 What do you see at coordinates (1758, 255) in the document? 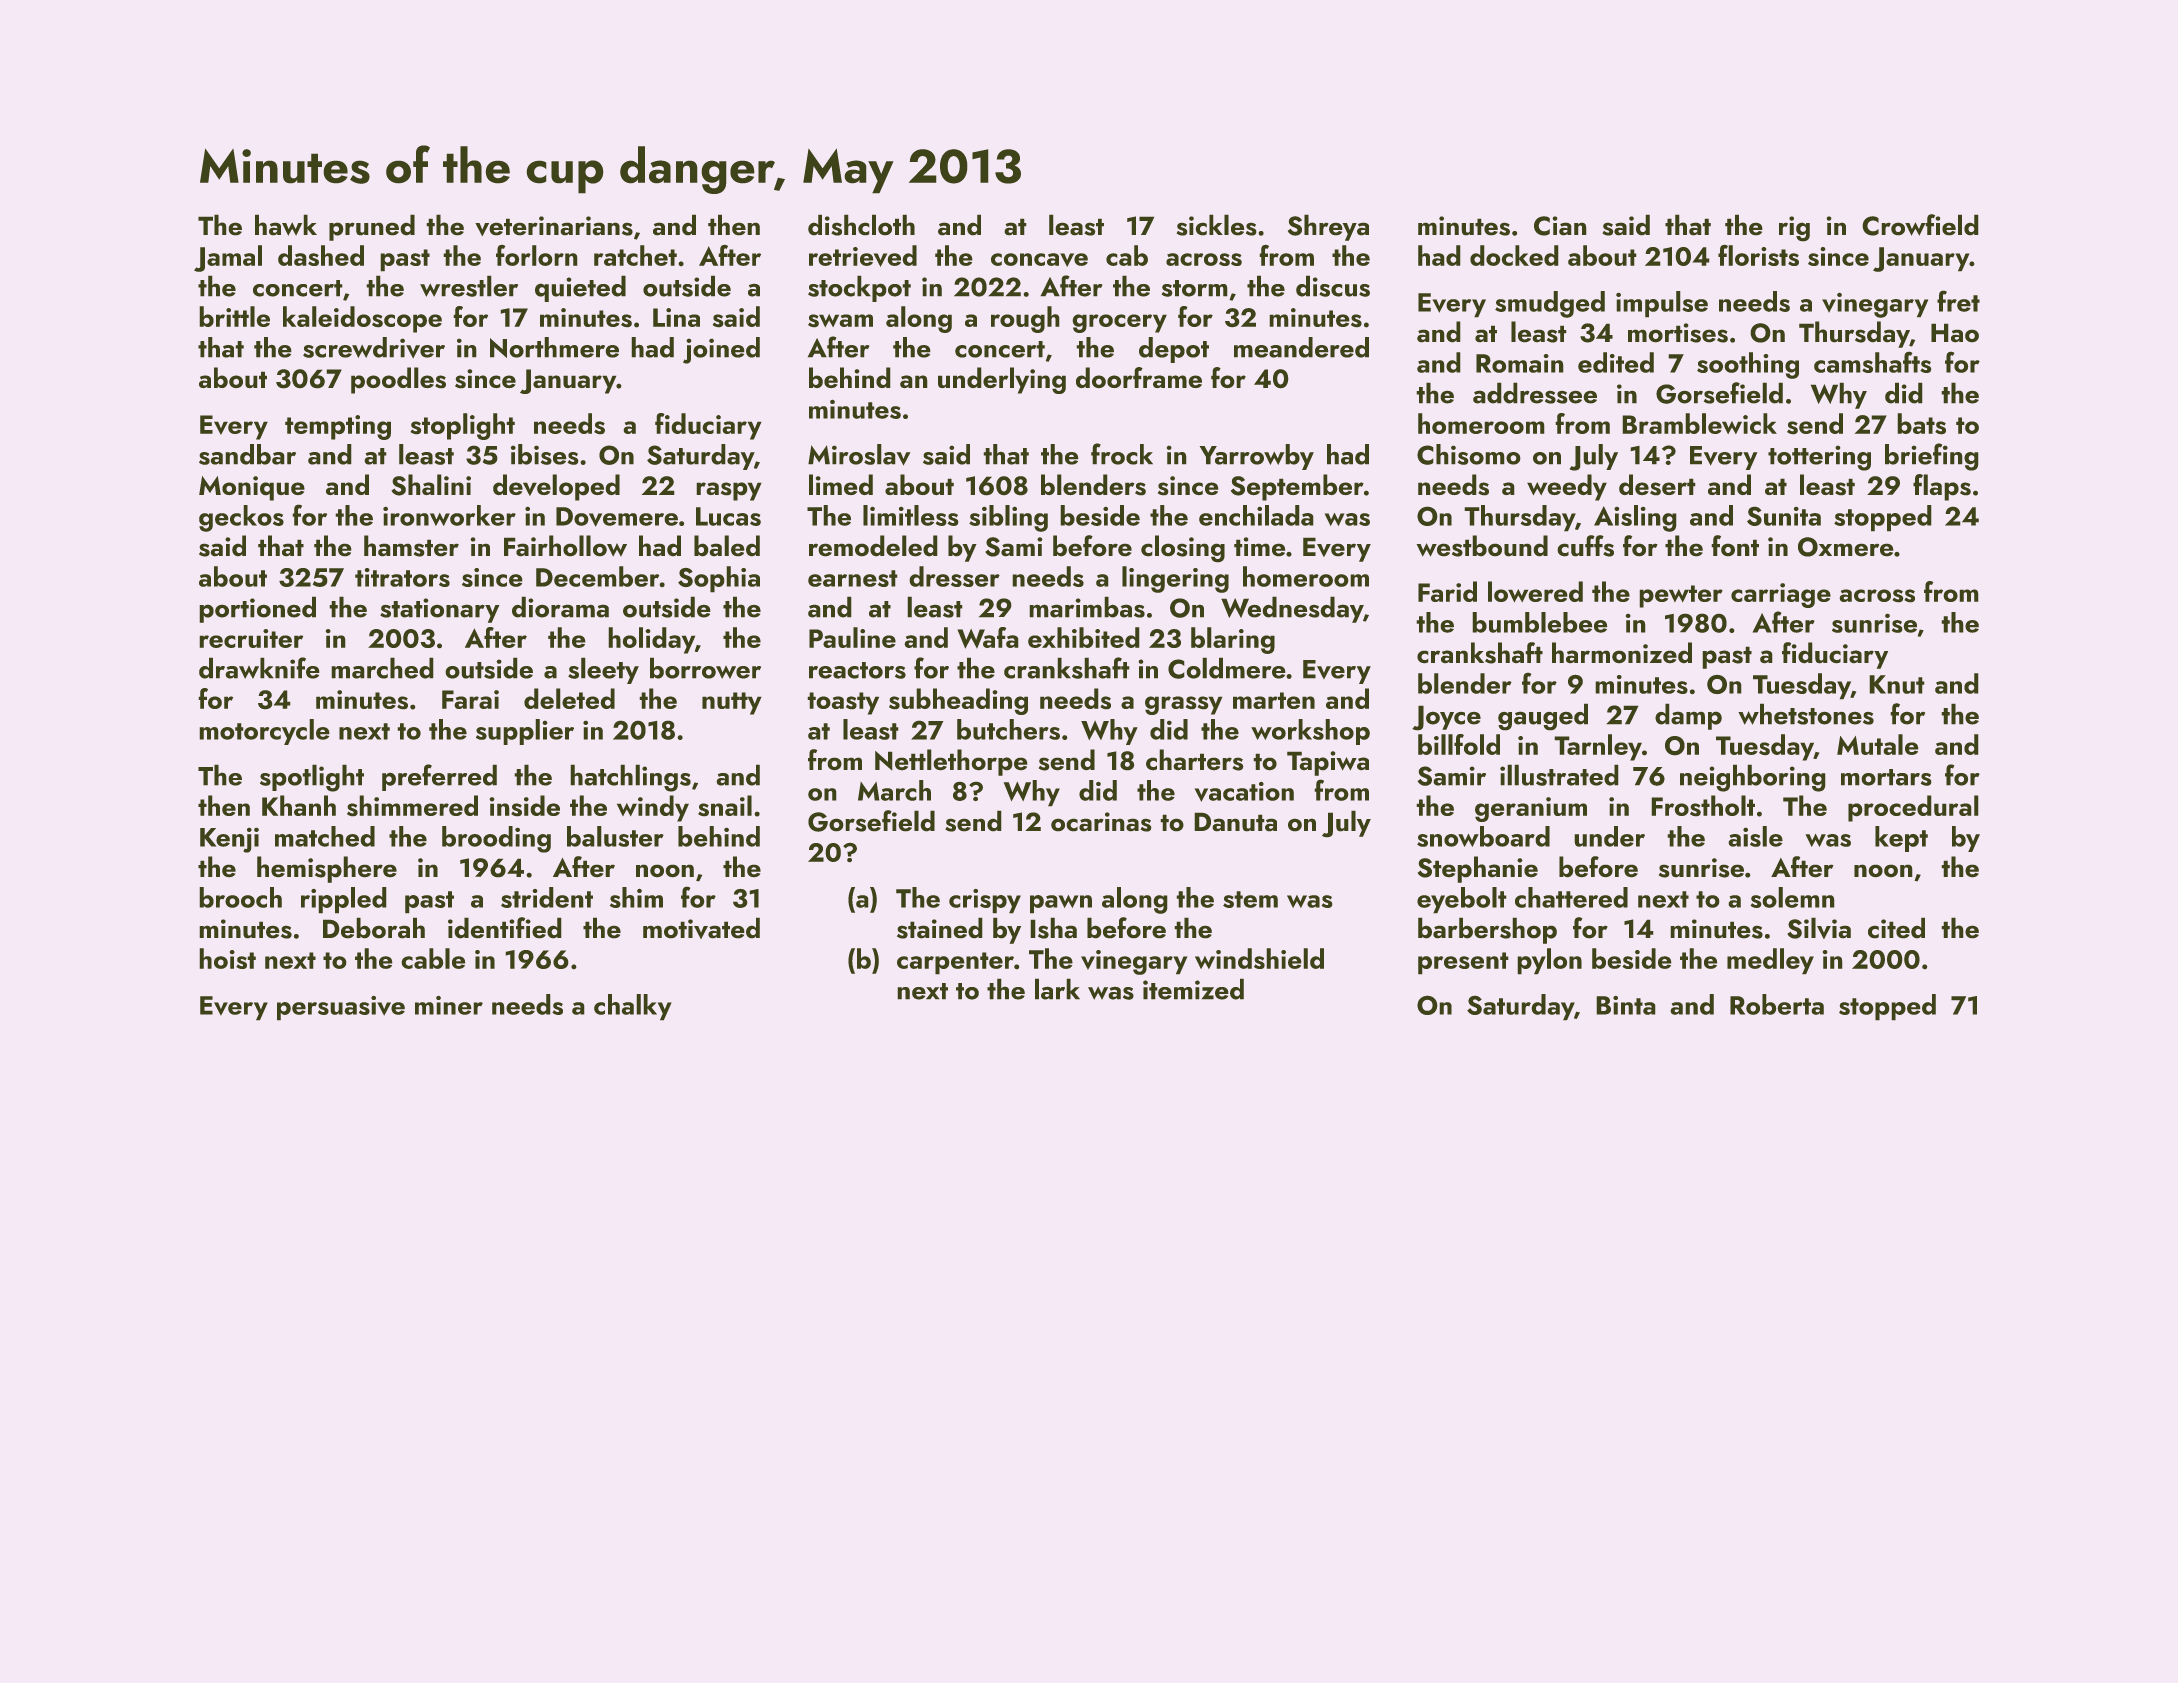
I see `florists` at bounding box center [1758, 255].
